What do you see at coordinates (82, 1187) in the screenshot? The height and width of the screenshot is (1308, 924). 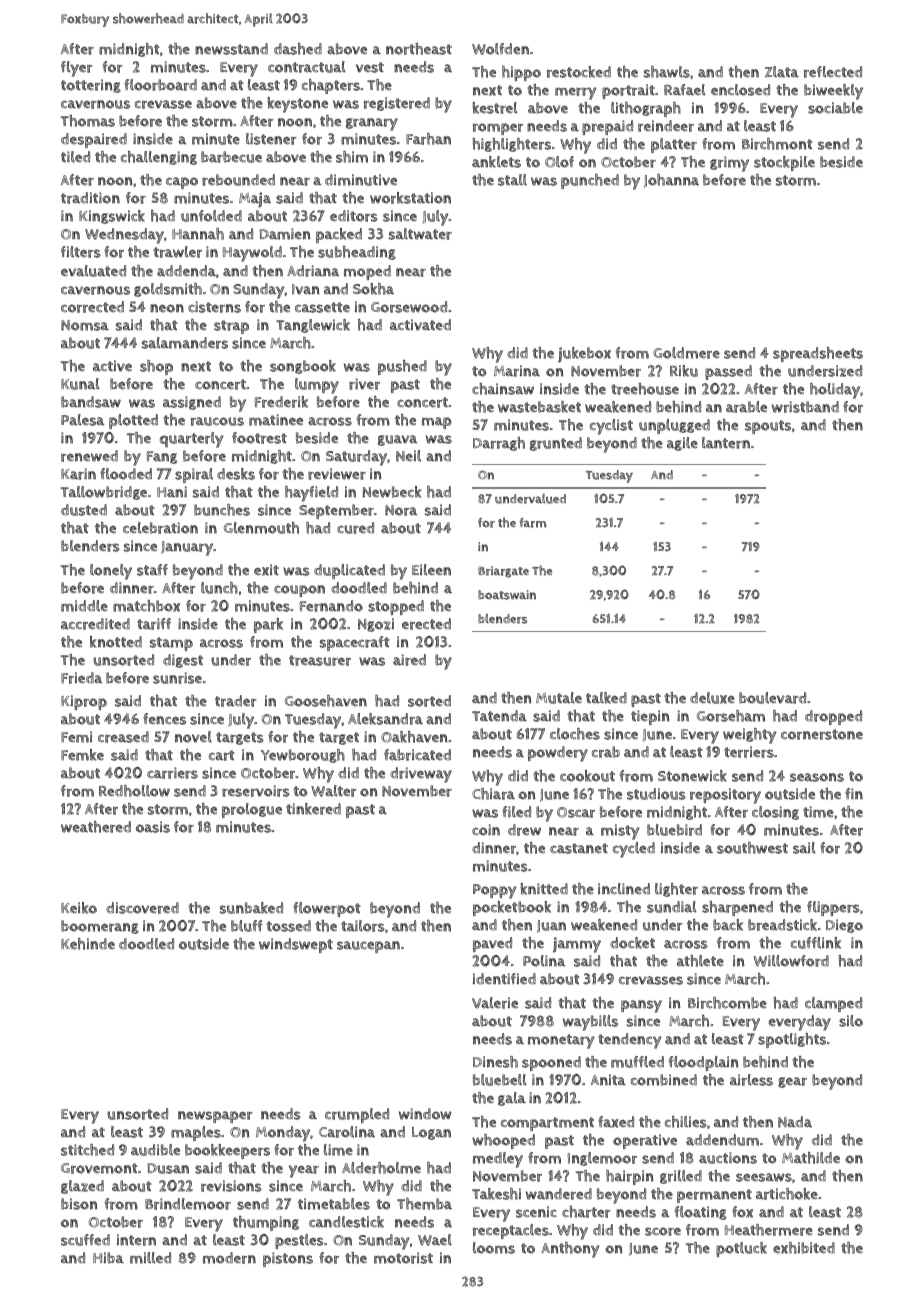 I see `glazed` at bounding box center [82, 1187].
